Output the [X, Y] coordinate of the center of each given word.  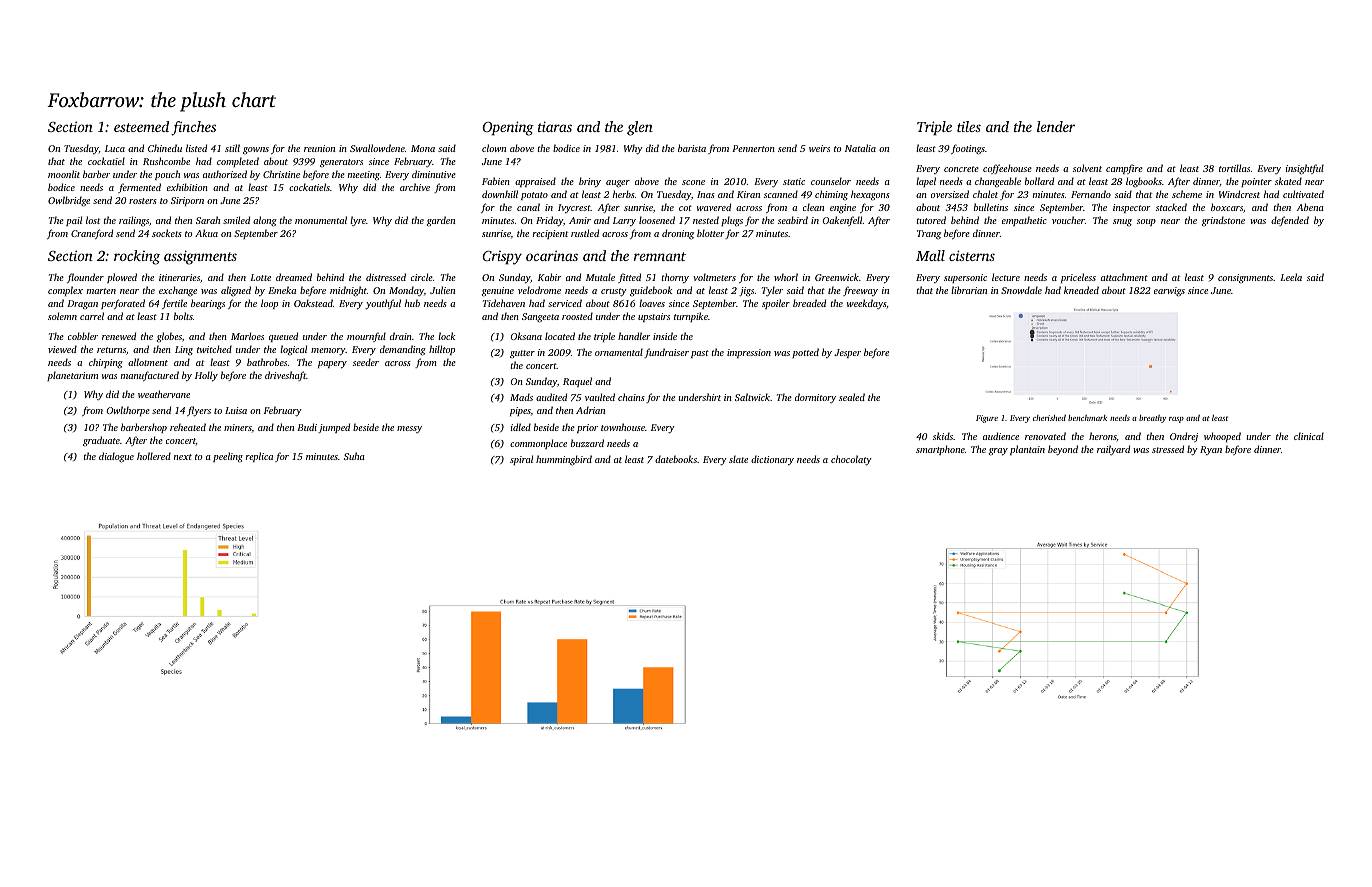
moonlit [64, 174]
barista [692, 148]
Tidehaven [504, 303]
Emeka [282, 290]
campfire [1124, 169]
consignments [1245, 278]
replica [259, 457]
